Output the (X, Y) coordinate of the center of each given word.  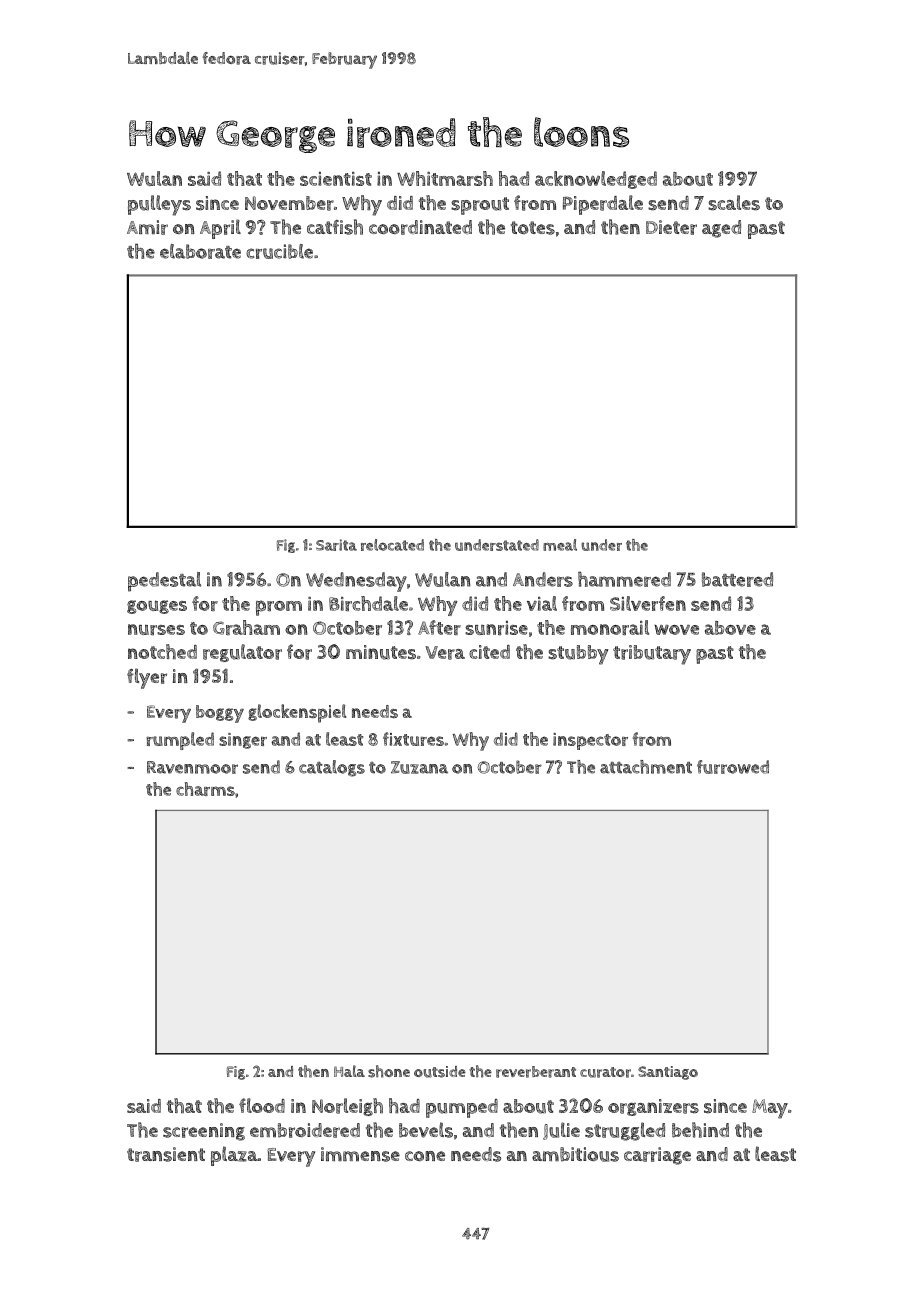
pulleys (159, 205)
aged (721, 229)
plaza (234, 1156)
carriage (657, 1156)
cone (425, 1156)
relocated (392, 545)
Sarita (336, 545)
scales (734, 203)
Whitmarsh (445, 178)
